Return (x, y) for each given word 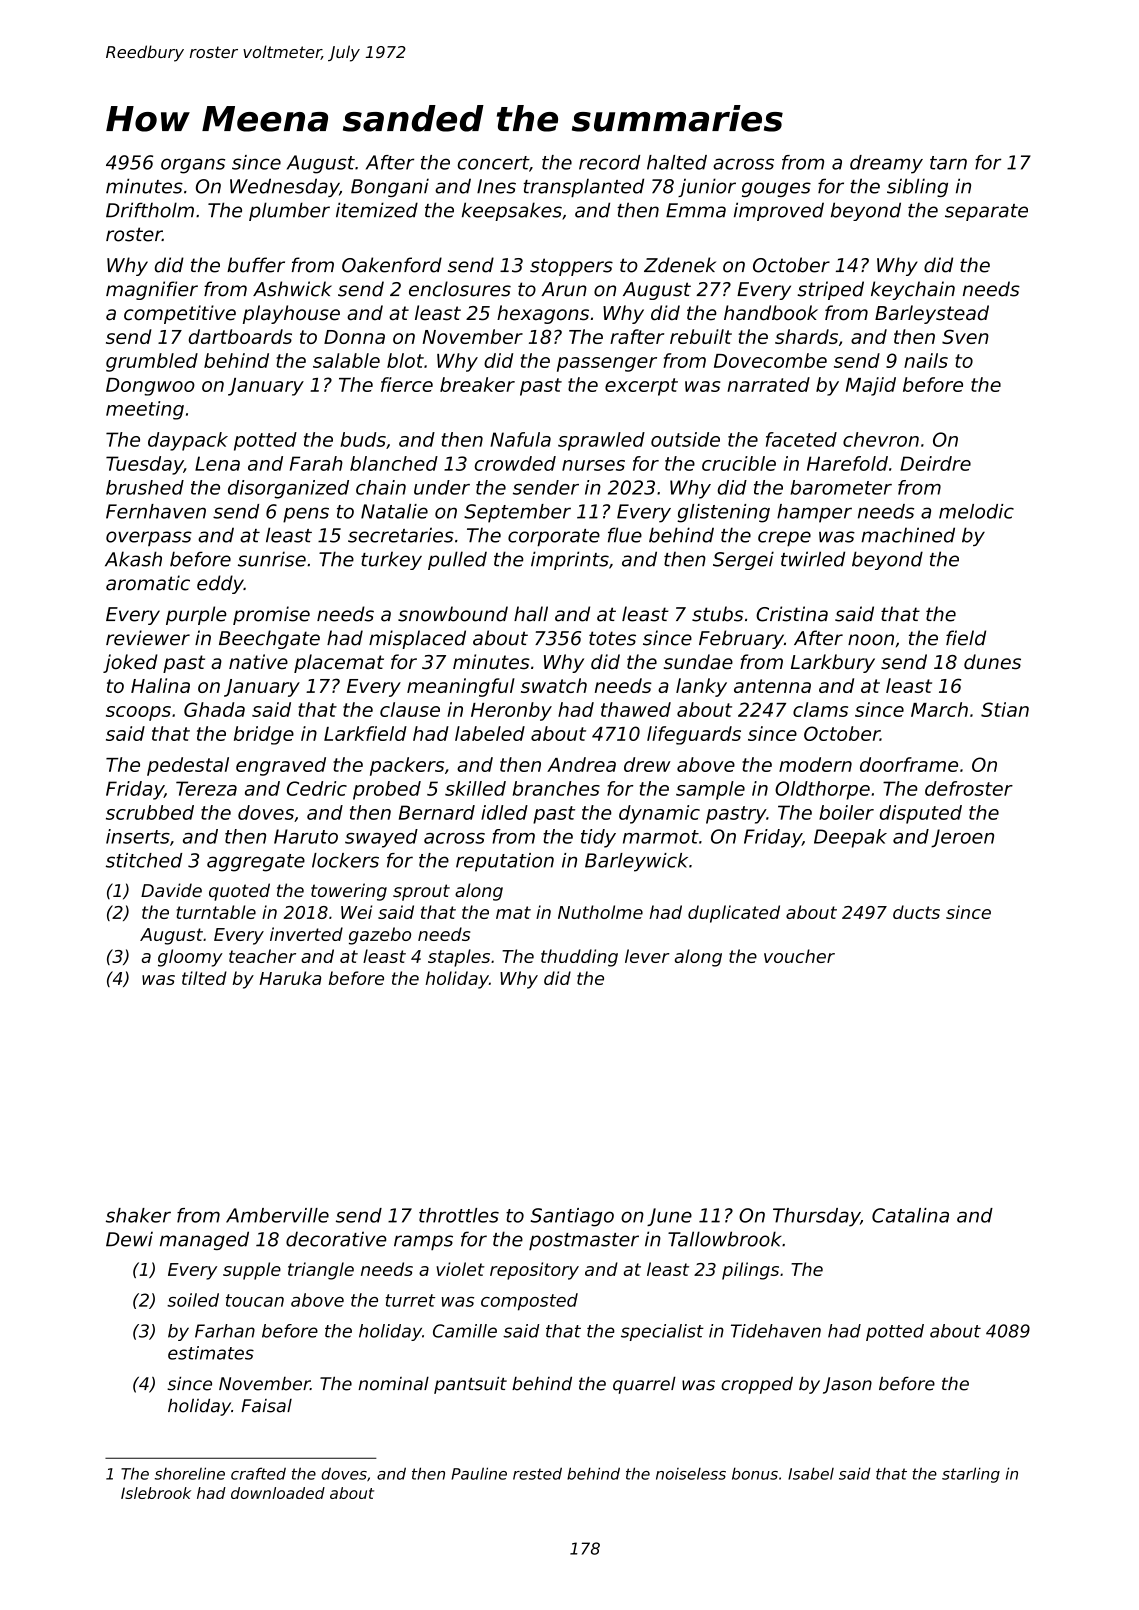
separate (986, 212)
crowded (515, 463)
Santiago (572, 1217)
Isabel (811, 1473)
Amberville (277, 1215)
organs (193, 166)
